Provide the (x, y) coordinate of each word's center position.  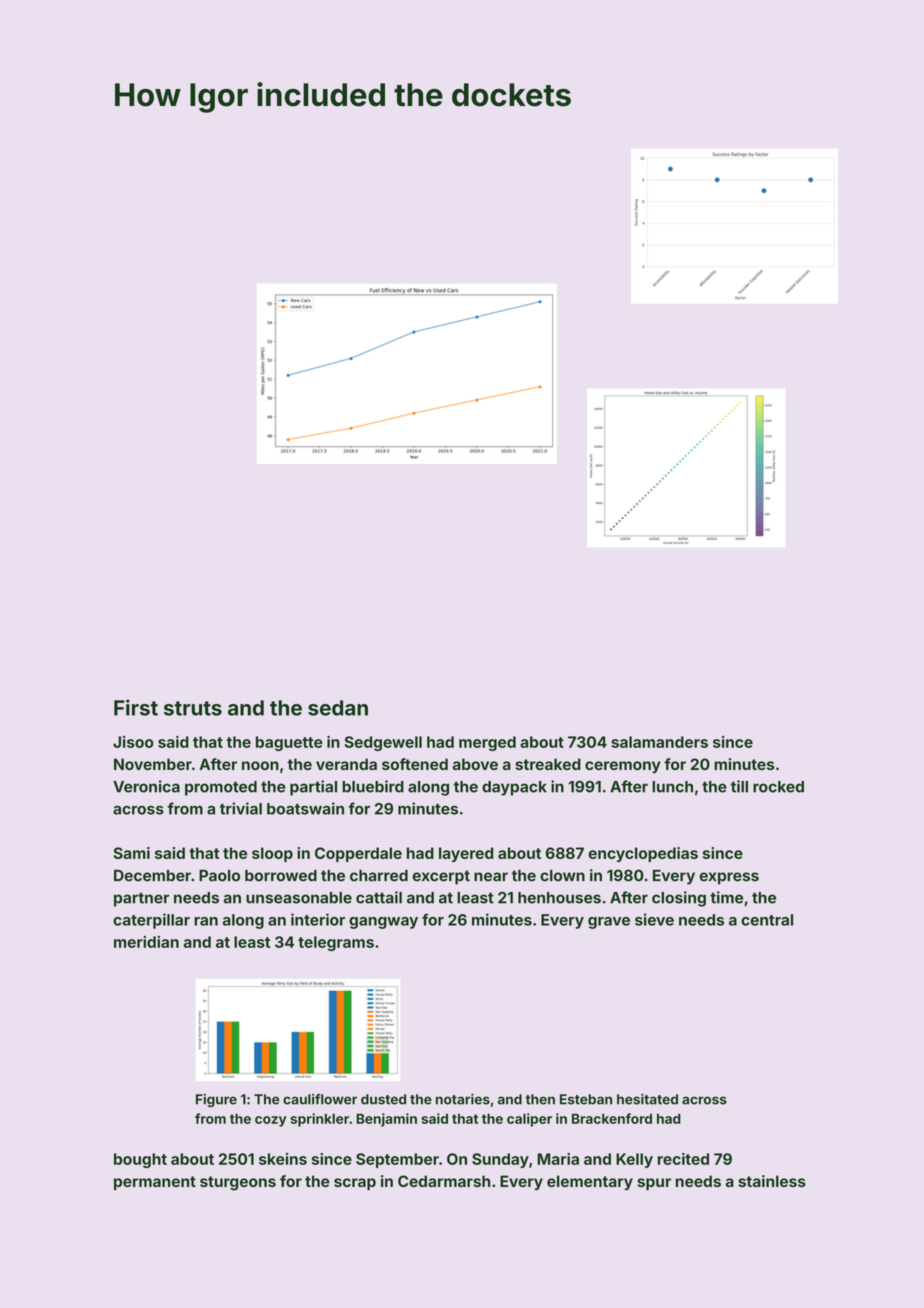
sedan (338, 708)
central (767, 920)
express (729, 878)
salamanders (659, 742)
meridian (146, 942)
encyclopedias (643, 854)
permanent (155, 1183)
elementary (590, 1182)
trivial (241, 808)
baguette (289, 743)
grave (609, 923)
